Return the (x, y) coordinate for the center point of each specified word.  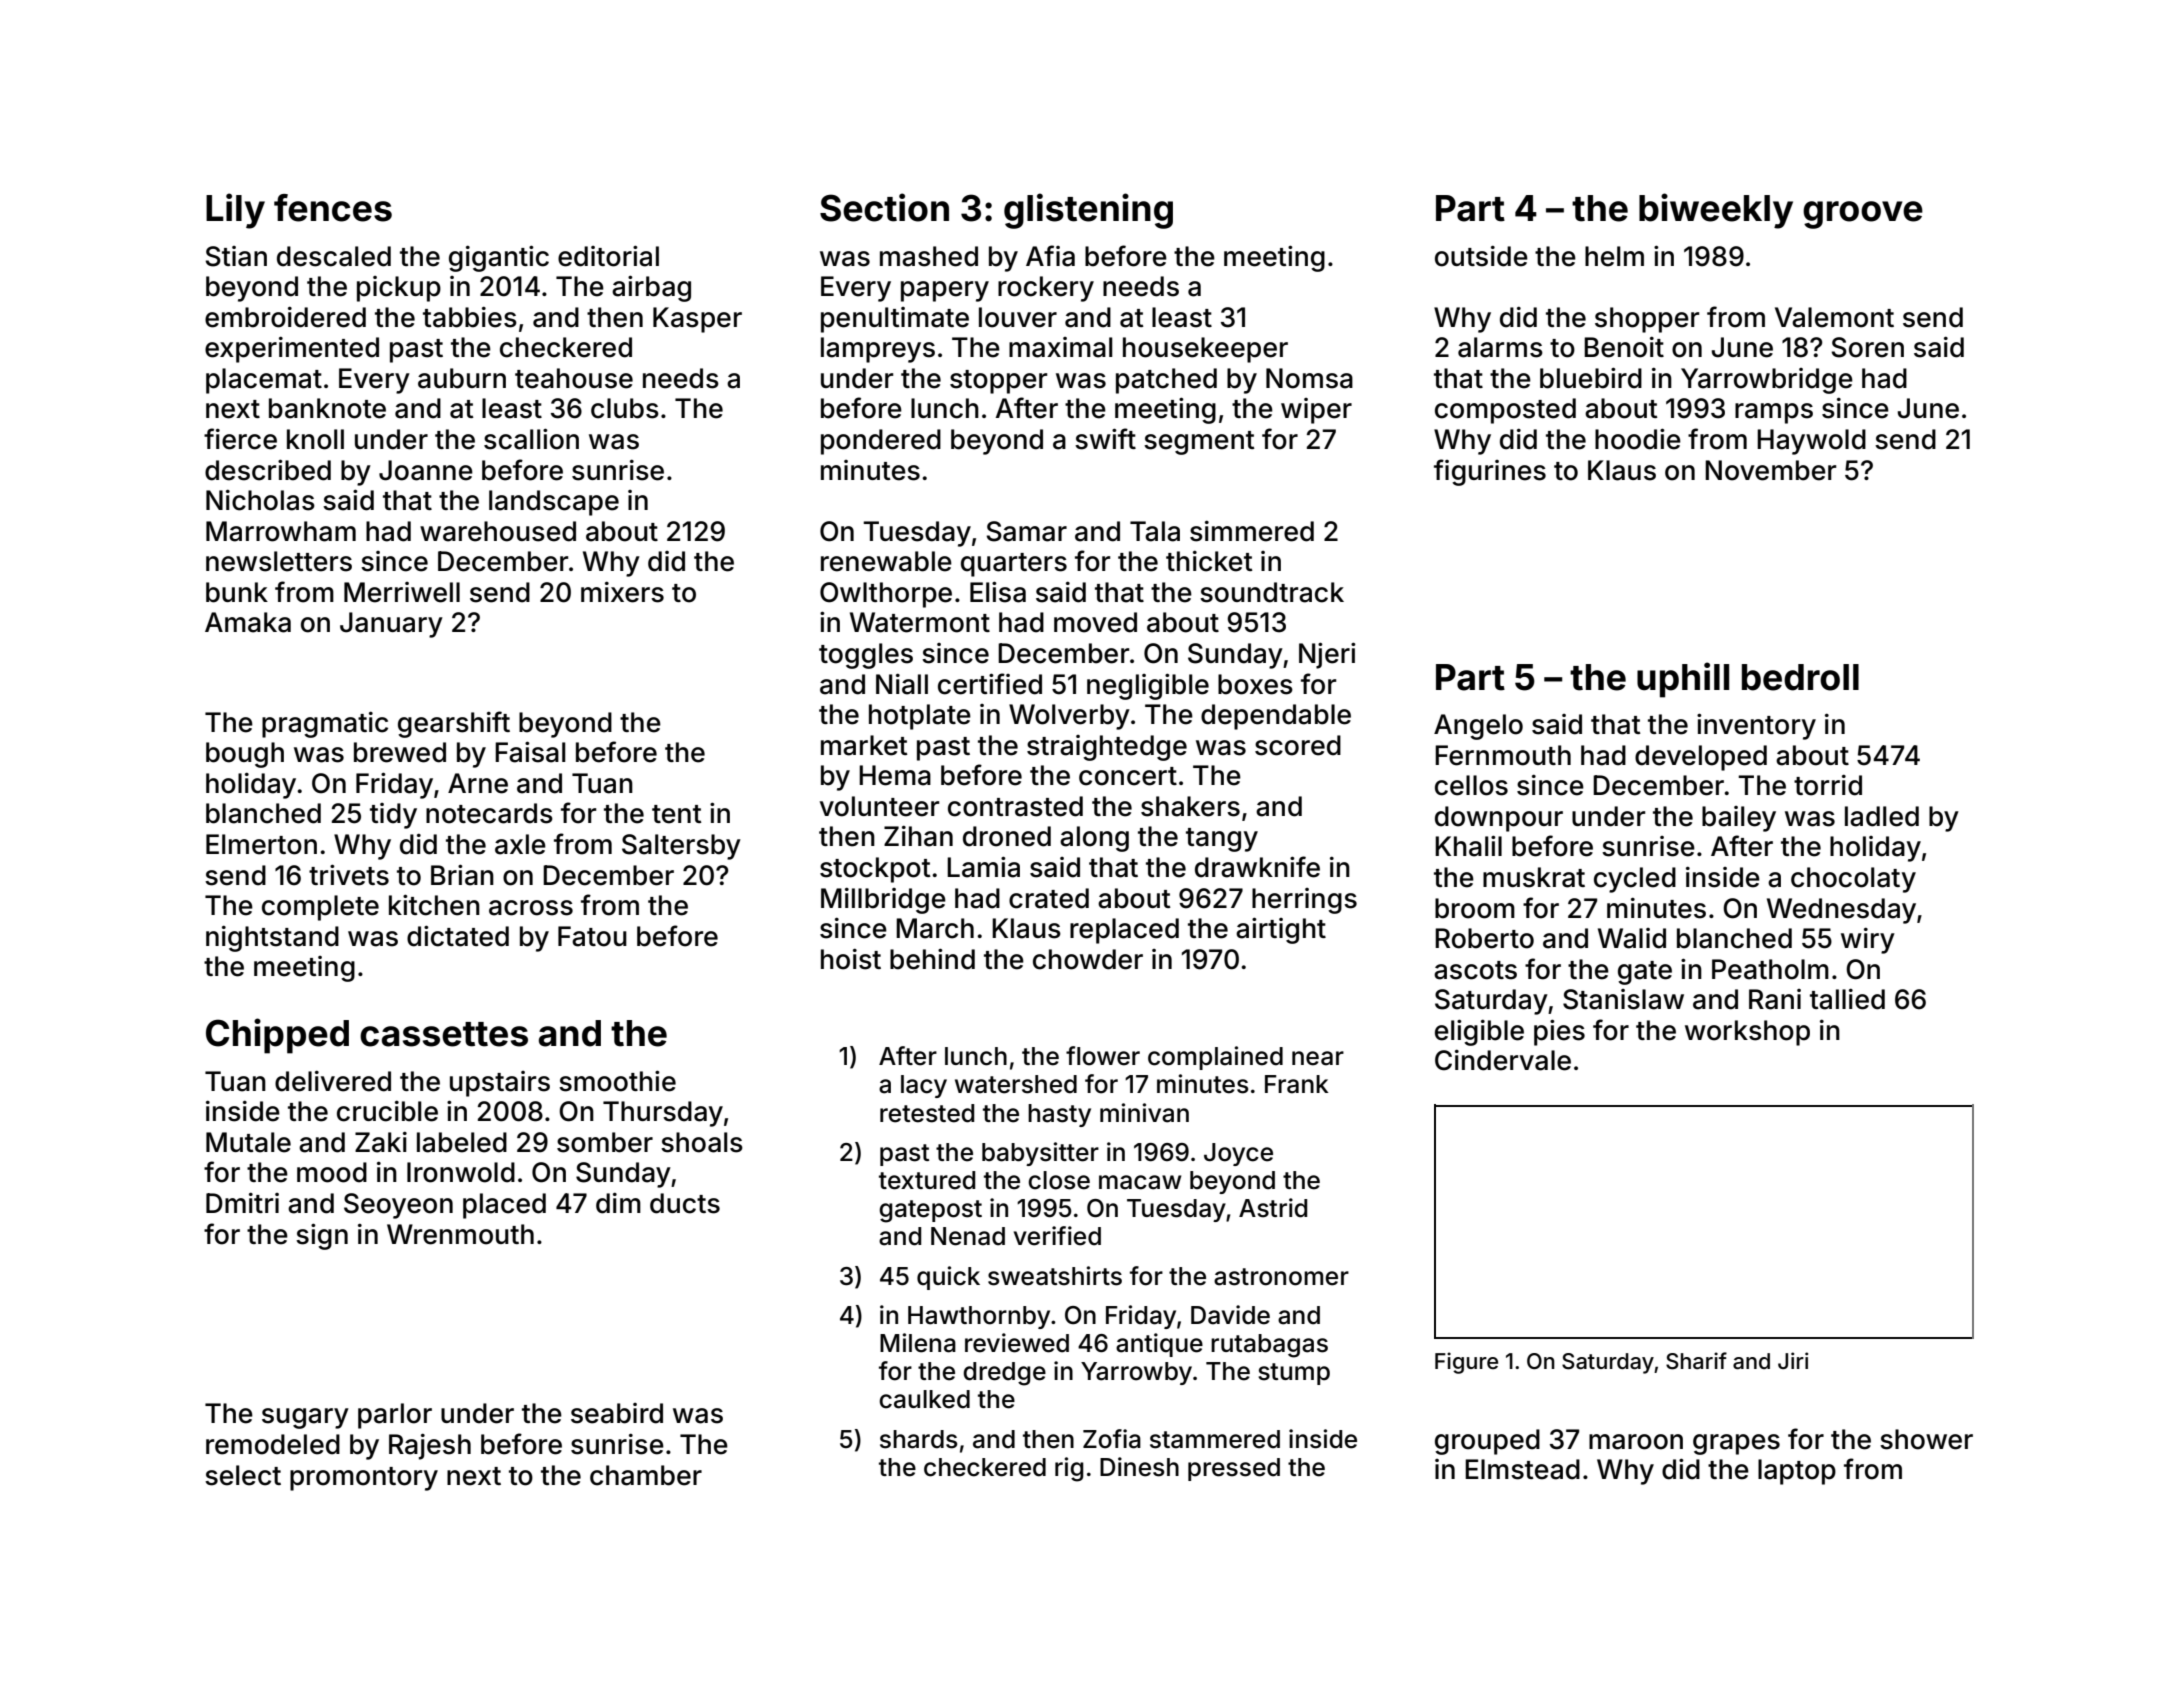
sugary (305, 1418)
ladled (1882, 816)
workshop (1747, 1033)
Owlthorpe (886, 595)
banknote (327, 408)
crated (1049, 898)
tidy (393, 816)
